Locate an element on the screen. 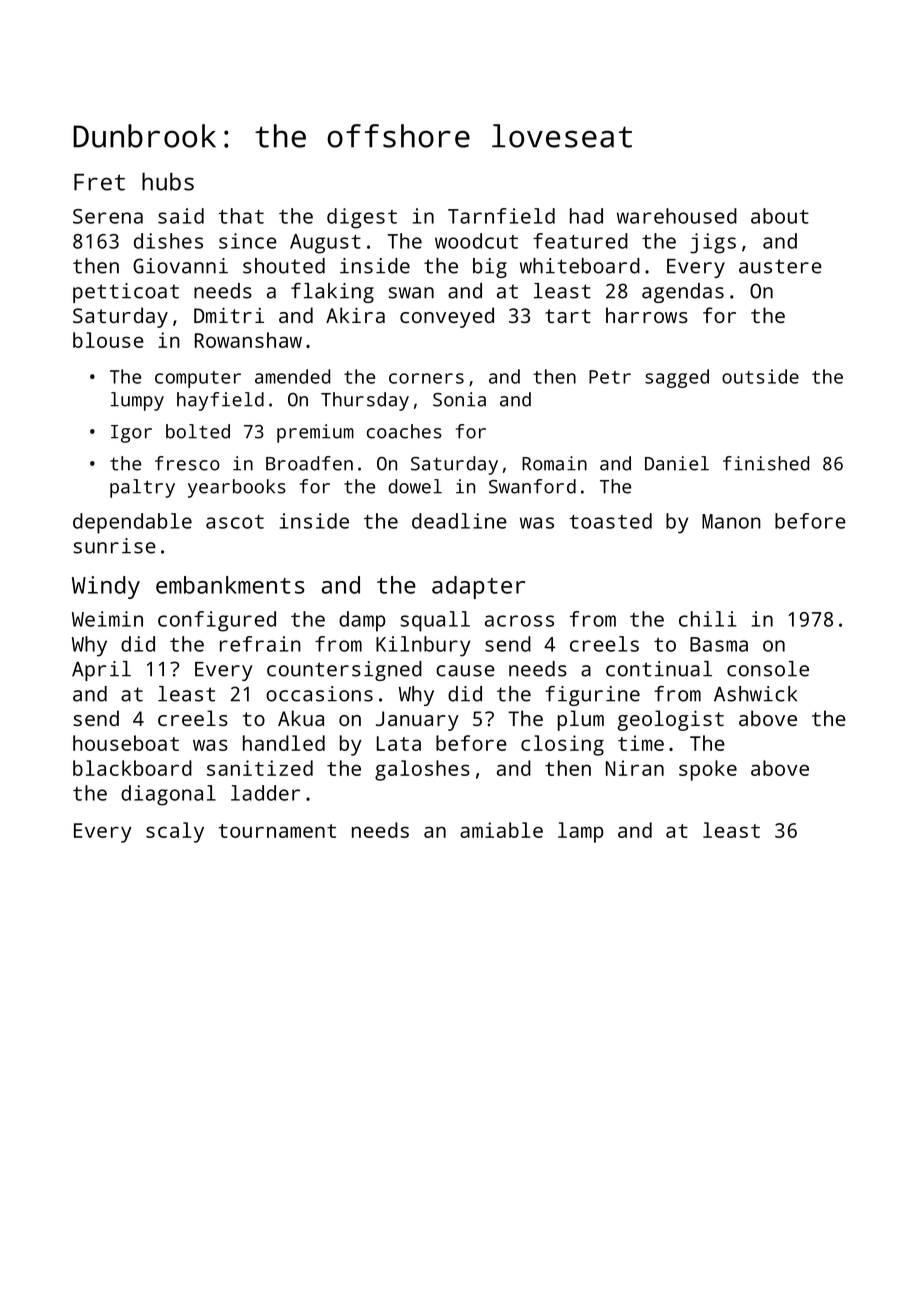 The image size is (924, 1308). lamp is located at coordinates (580, 832).
